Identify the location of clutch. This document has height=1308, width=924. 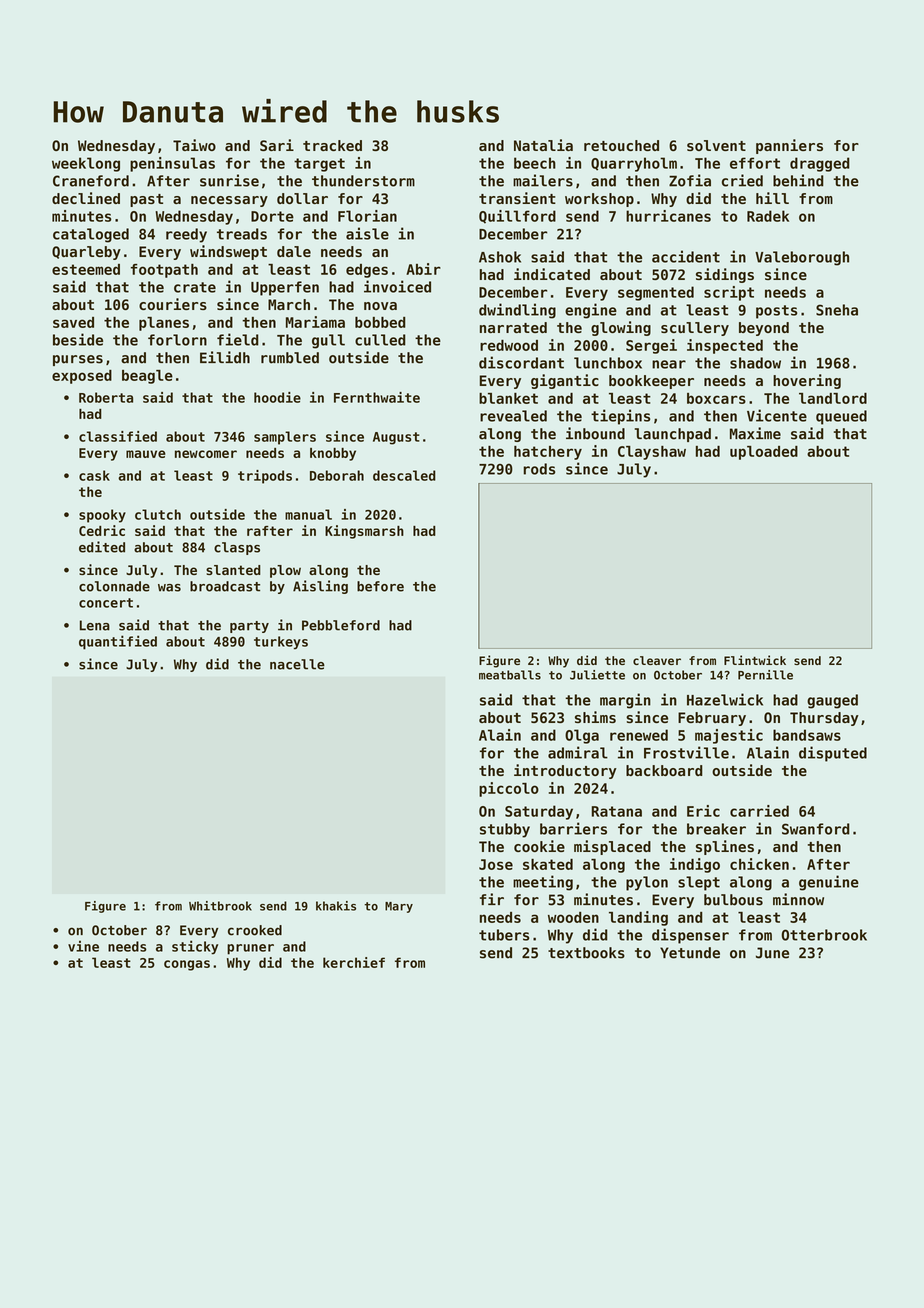
(158, 514).
